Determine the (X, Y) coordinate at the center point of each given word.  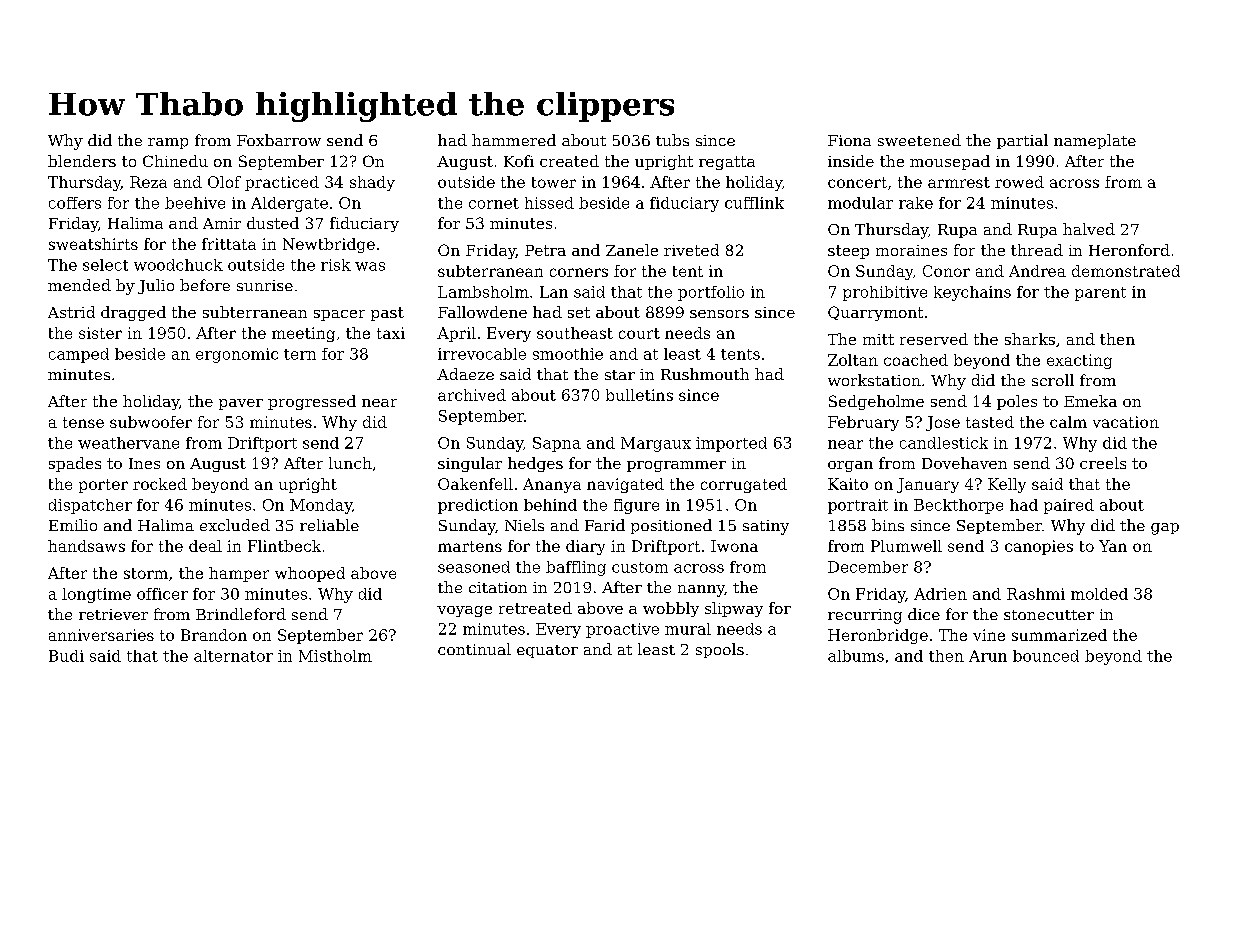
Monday (321, 506)
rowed (1019, 182)
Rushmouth (705, 374)
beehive (195, 203)
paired (1069, 506)
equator (547, 651)
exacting (1079, 361)
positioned (671, 526)
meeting (303, 334)
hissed (549, 203)
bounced (1046, 656)
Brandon (214, 635)
